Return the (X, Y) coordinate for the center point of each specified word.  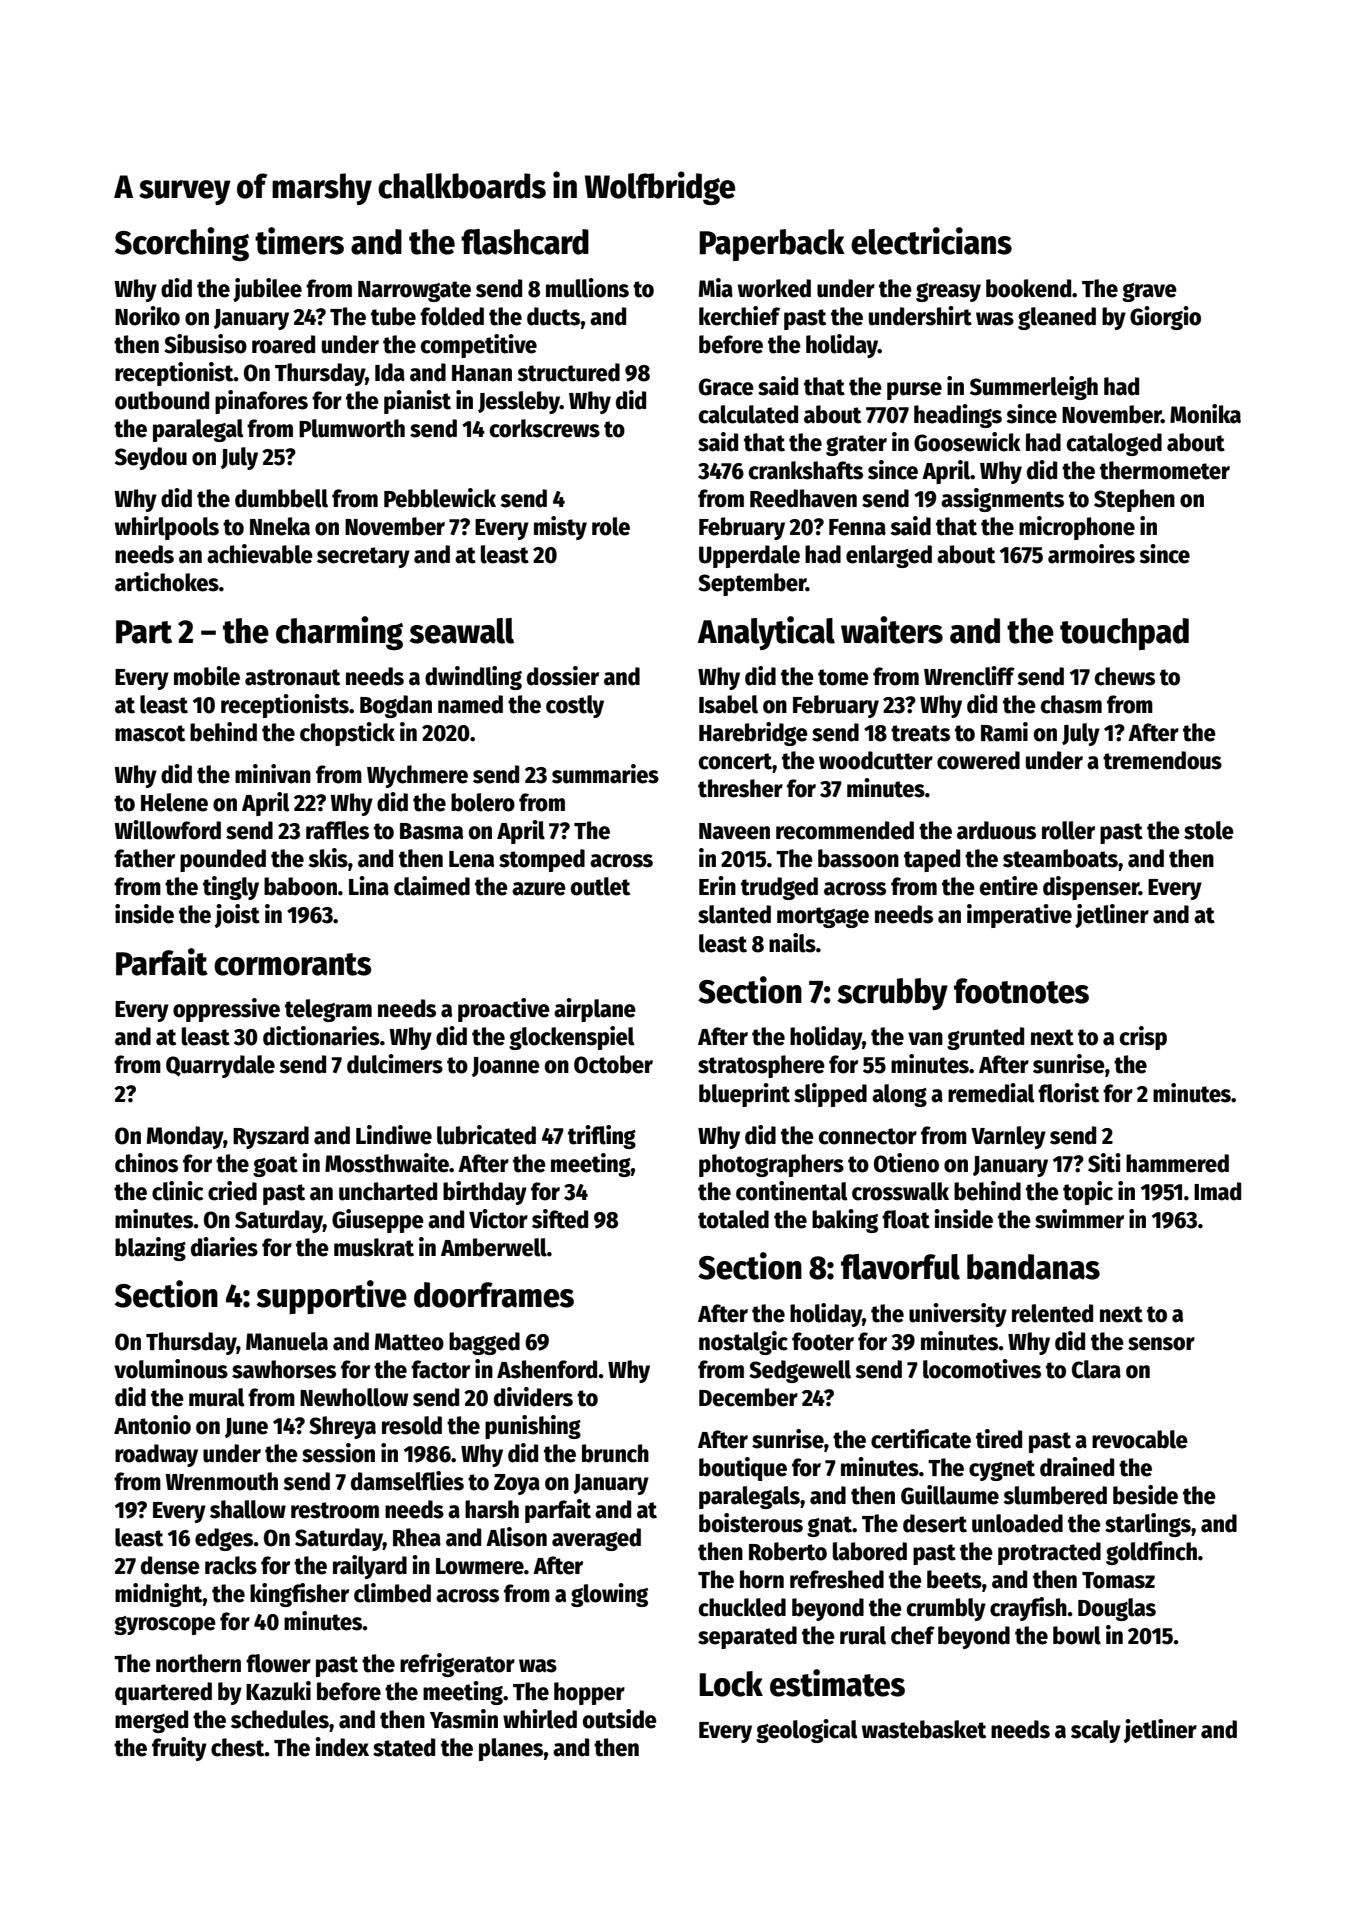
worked (774, 288)
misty (560, 528)
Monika (1205, 414)
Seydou (151, 458)
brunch (615, 1453)
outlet (600, 886)
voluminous (171, 1369)
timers (299, 241)
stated (404, 1747)
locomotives (982, 1369)
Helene (174, 802)
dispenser (1091, 888)
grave (1149, 292)
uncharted (388, 1191)
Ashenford (547, 1369)
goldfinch (1151, 1553)
